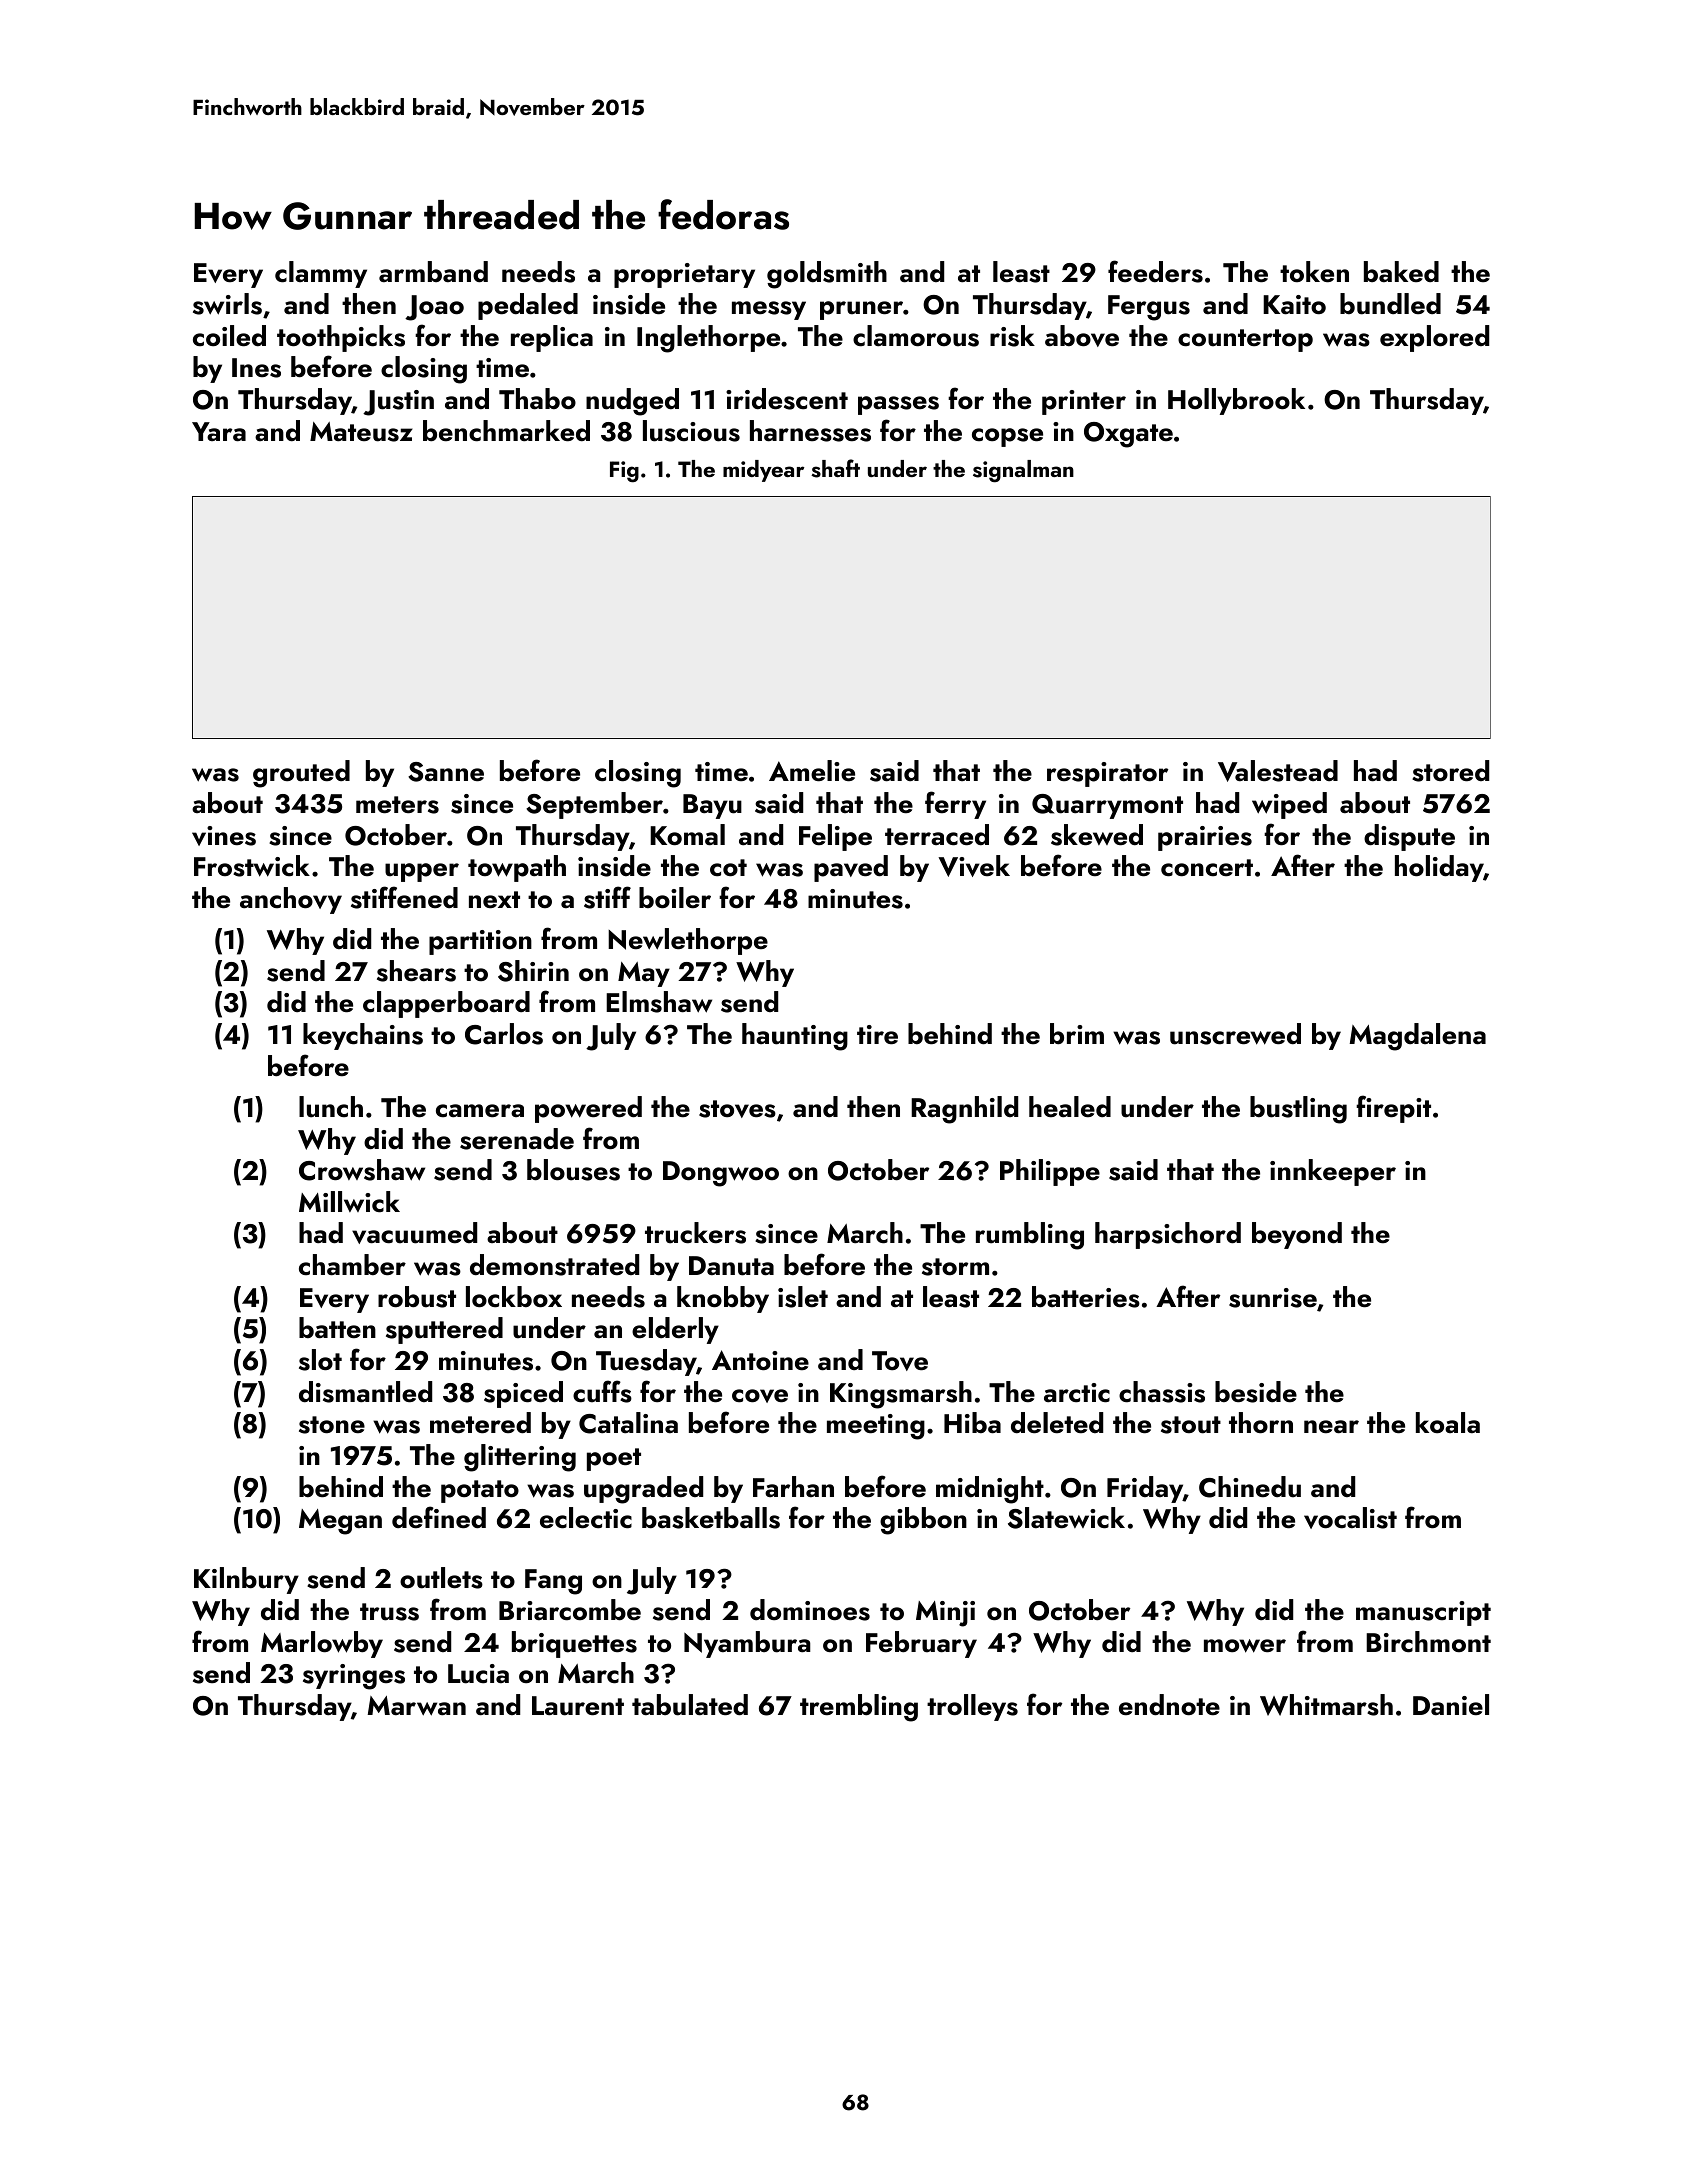 This screenshot has height=2178, width=1683. I want to click on syringes, so click(354, 1677).
